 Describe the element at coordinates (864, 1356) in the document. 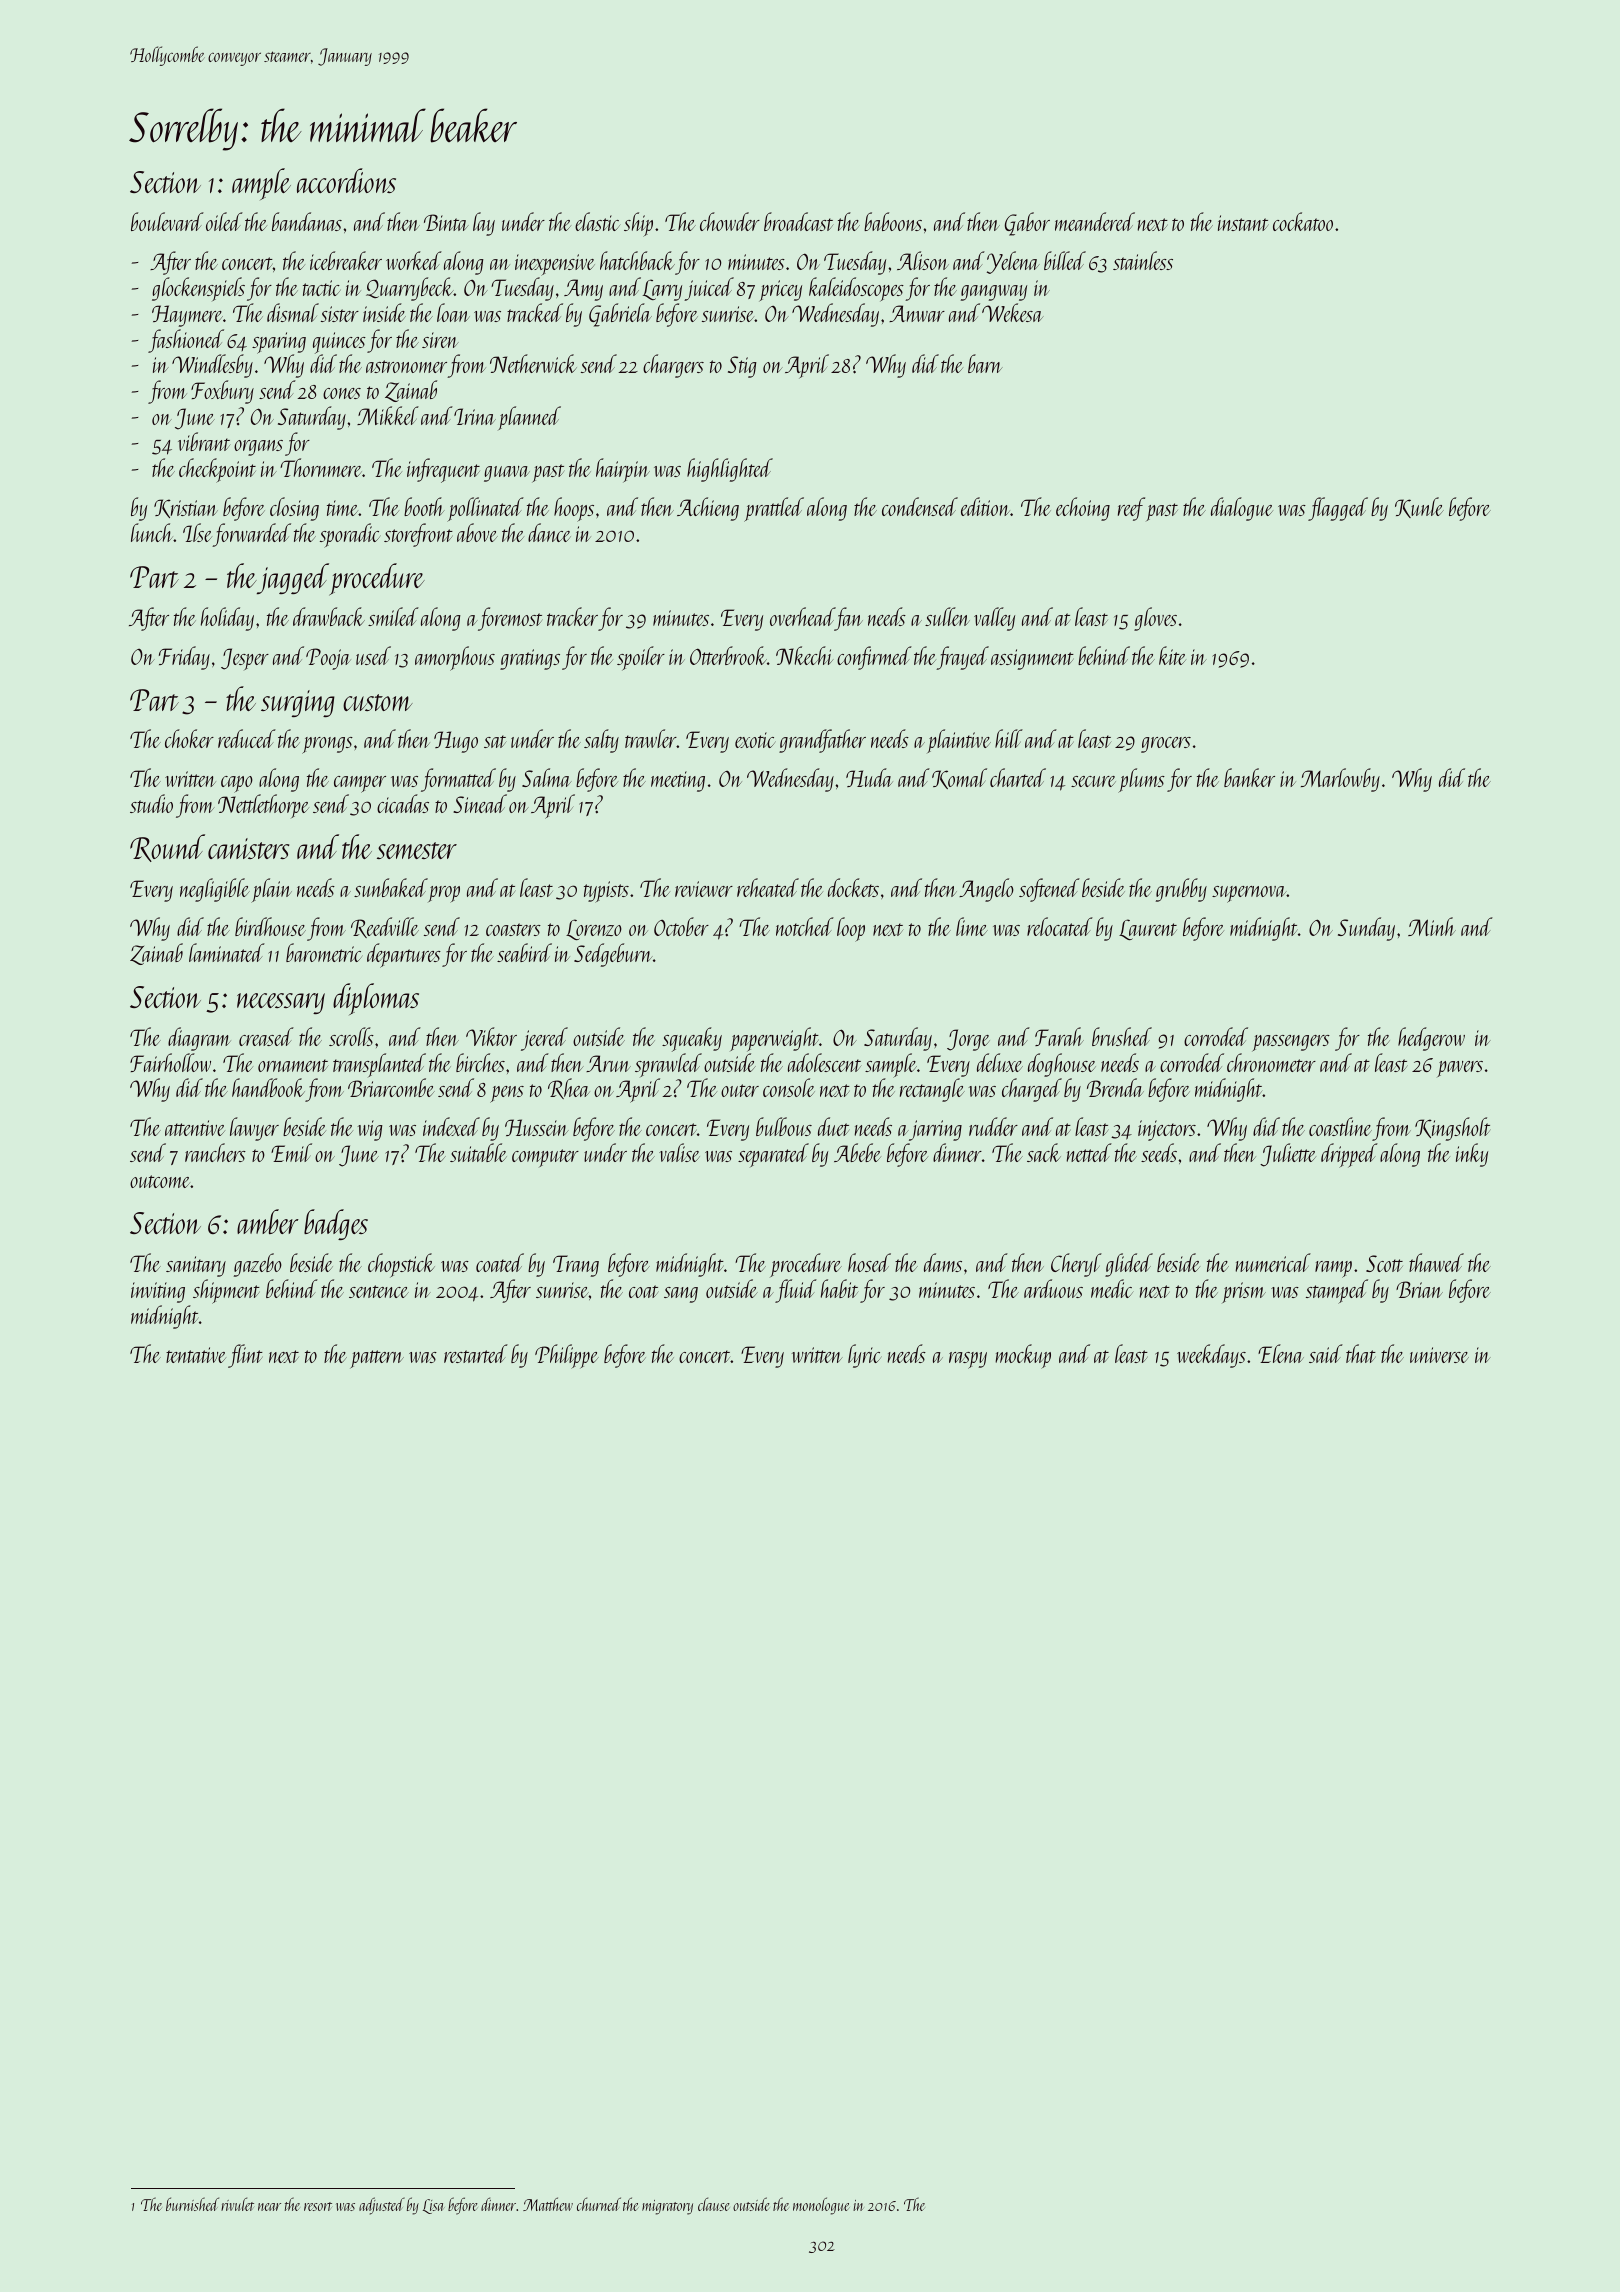

I see `lyric` at that location.
